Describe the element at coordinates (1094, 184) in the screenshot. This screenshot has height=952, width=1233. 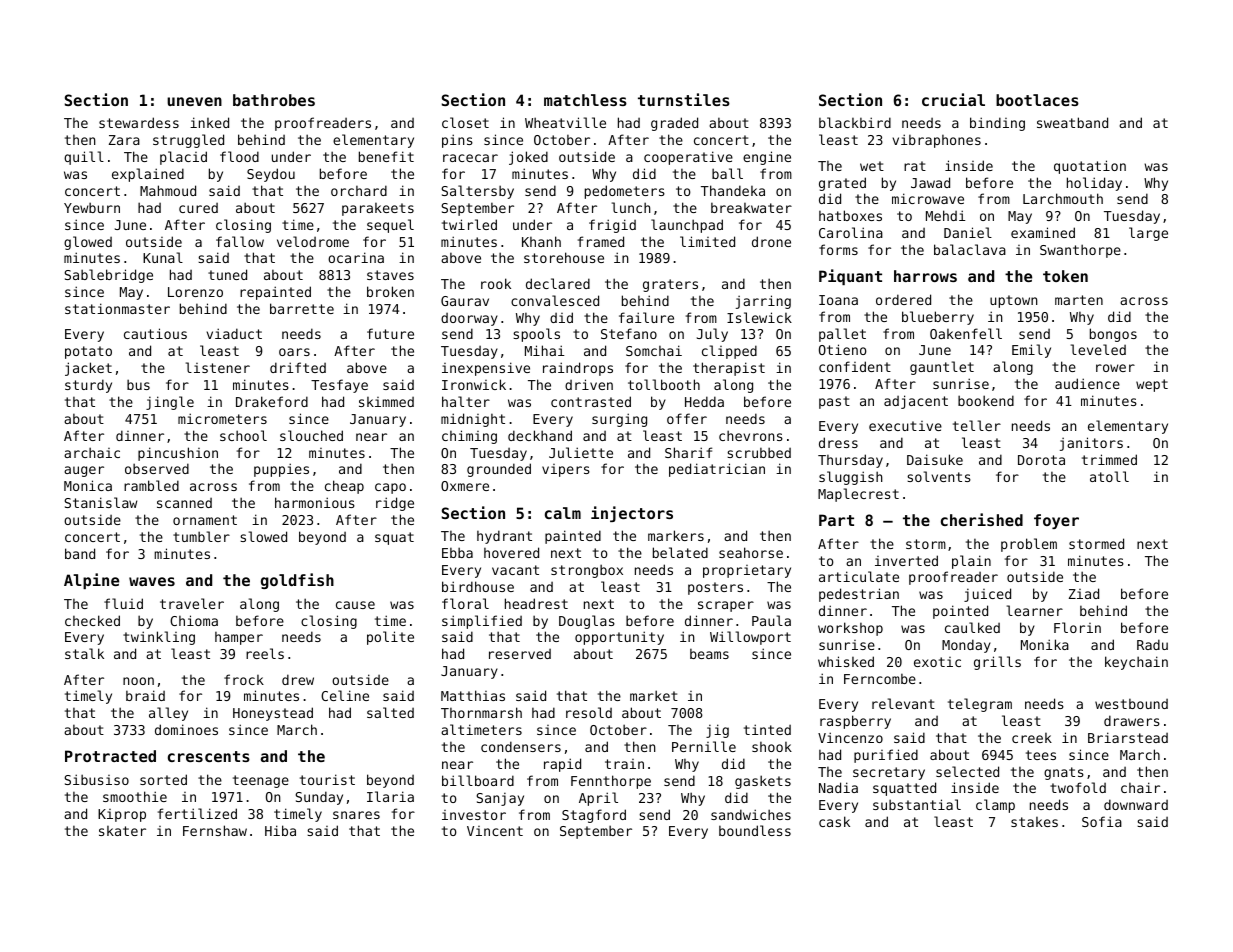
I see `holiday` at that location.
